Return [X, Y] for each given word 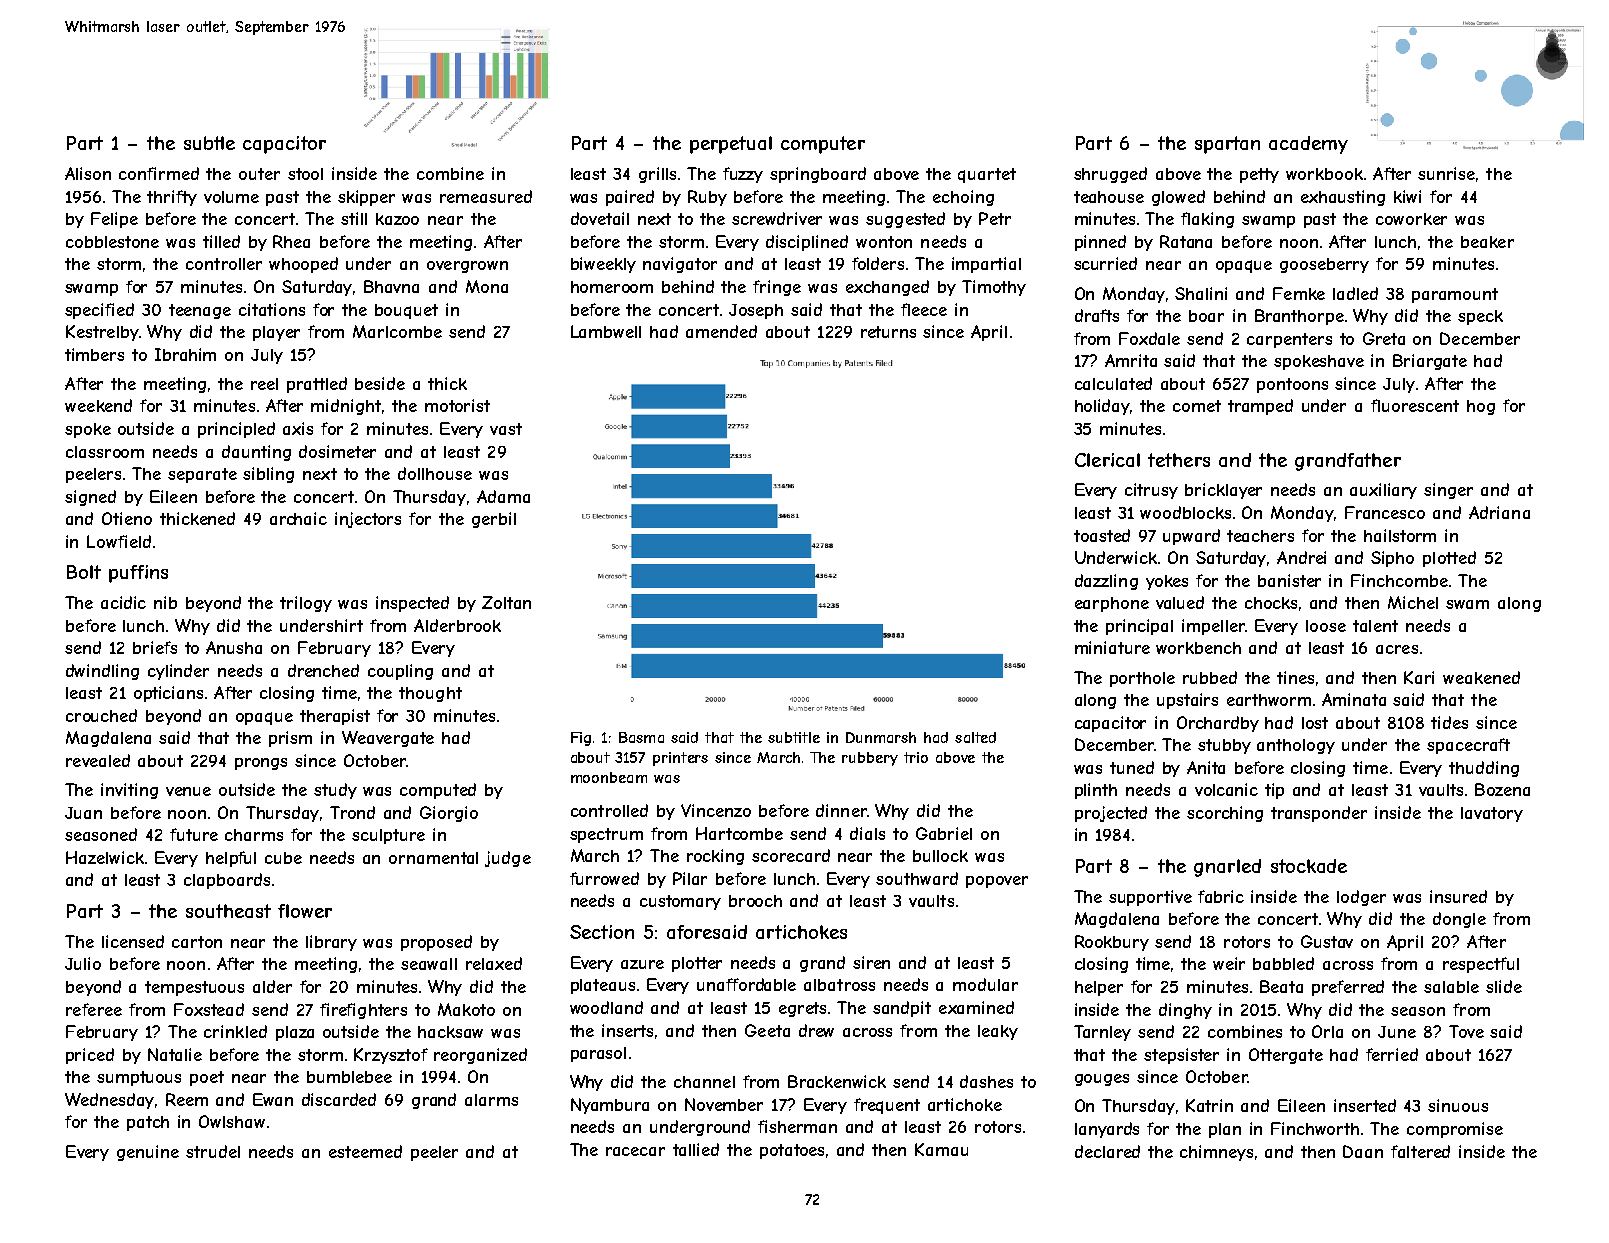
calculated [1113, 383]
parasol [598, 1054]
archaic [298, 518]
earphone [1112, 604]
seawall [429, 964]
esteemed [365, 1151]
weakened [1481, 677]
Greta [1384, 338]
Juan [83, 813]
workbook [1324, 174]
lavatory [1492, 814]
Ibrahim [185, 354]
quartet [987, 175]
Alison [88, 173]
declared [1107, 1151]
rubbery [870, 759]
